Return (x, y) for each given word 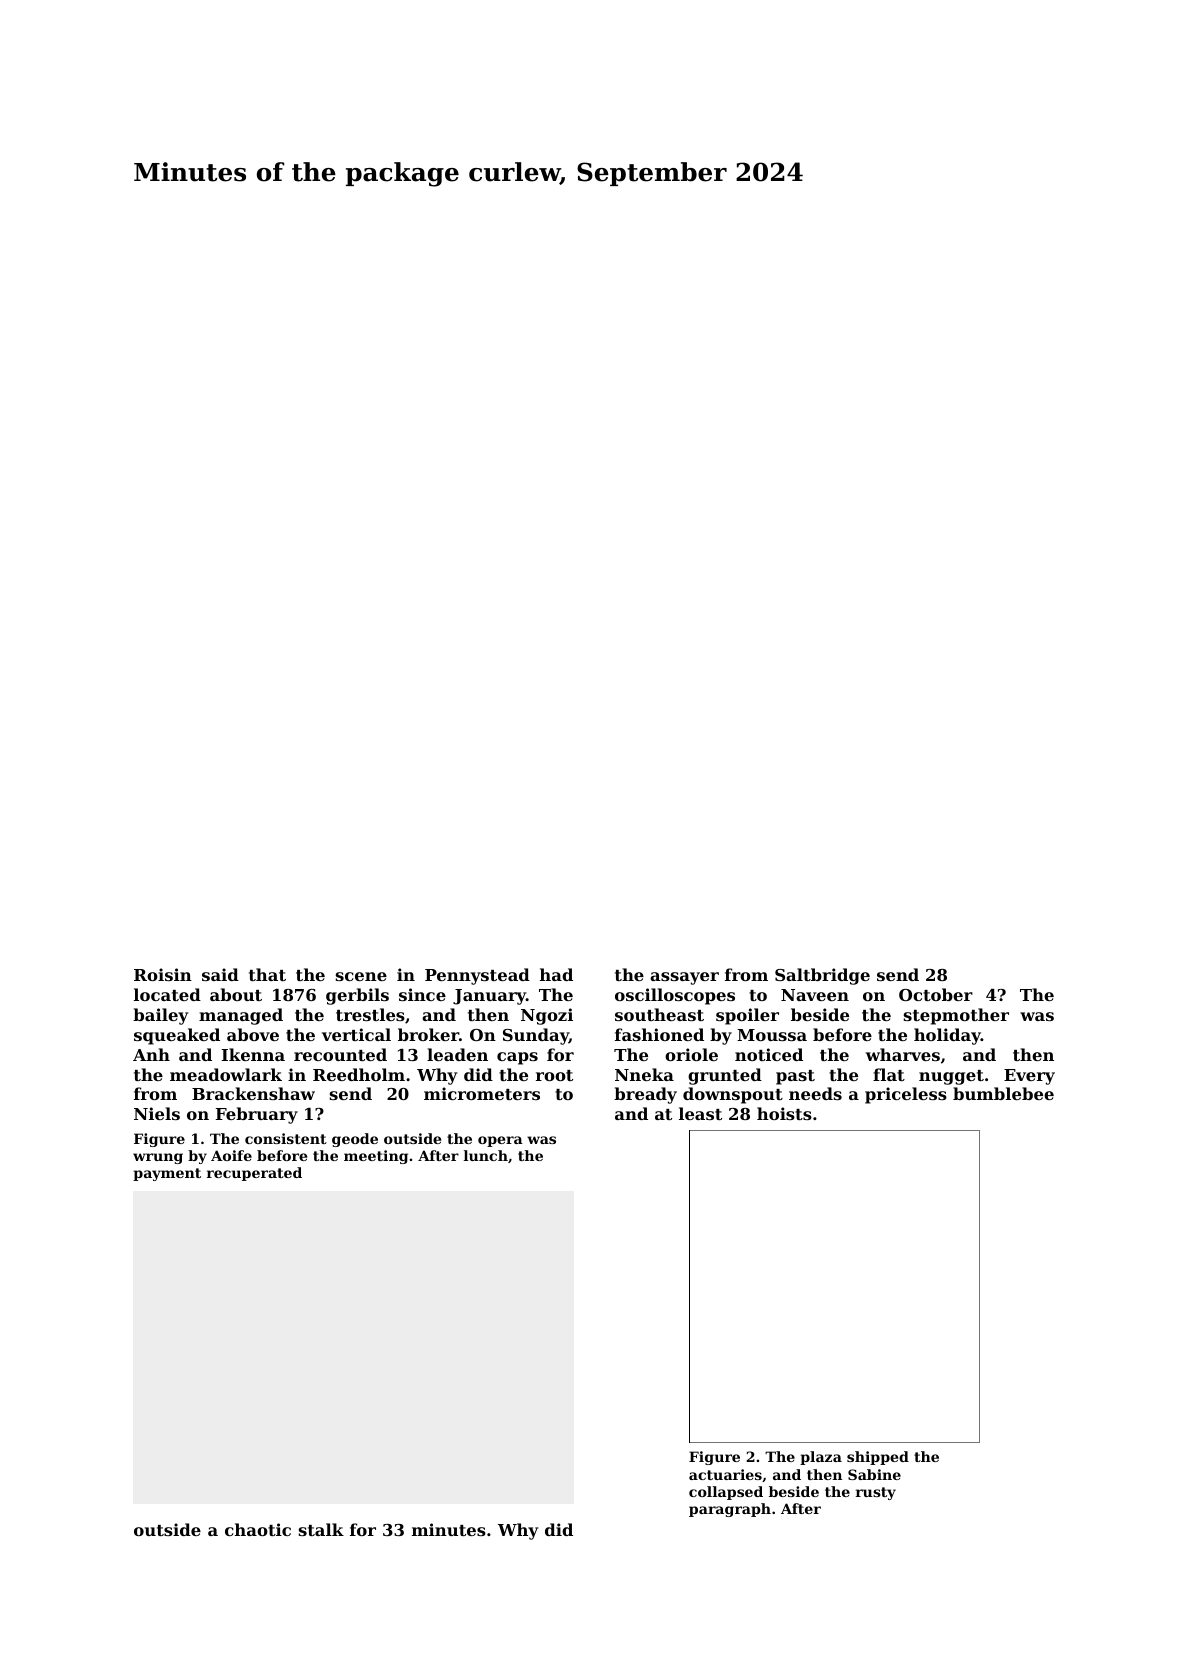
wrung (158, 1158)
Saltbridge (822, 976)
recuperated (254, 1174)
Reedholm (359, 1074)
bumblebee (1003, 1093)
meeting (376, 1157)
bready (645, 1095)
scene (361, 976)
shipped (878, 1458)
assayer (684, 978)
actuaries (725, 1474)
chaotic (258, 1529)
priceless (906, 1095)
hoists (784, 1113)
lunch (486, 1155)
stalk (321, 1529)
